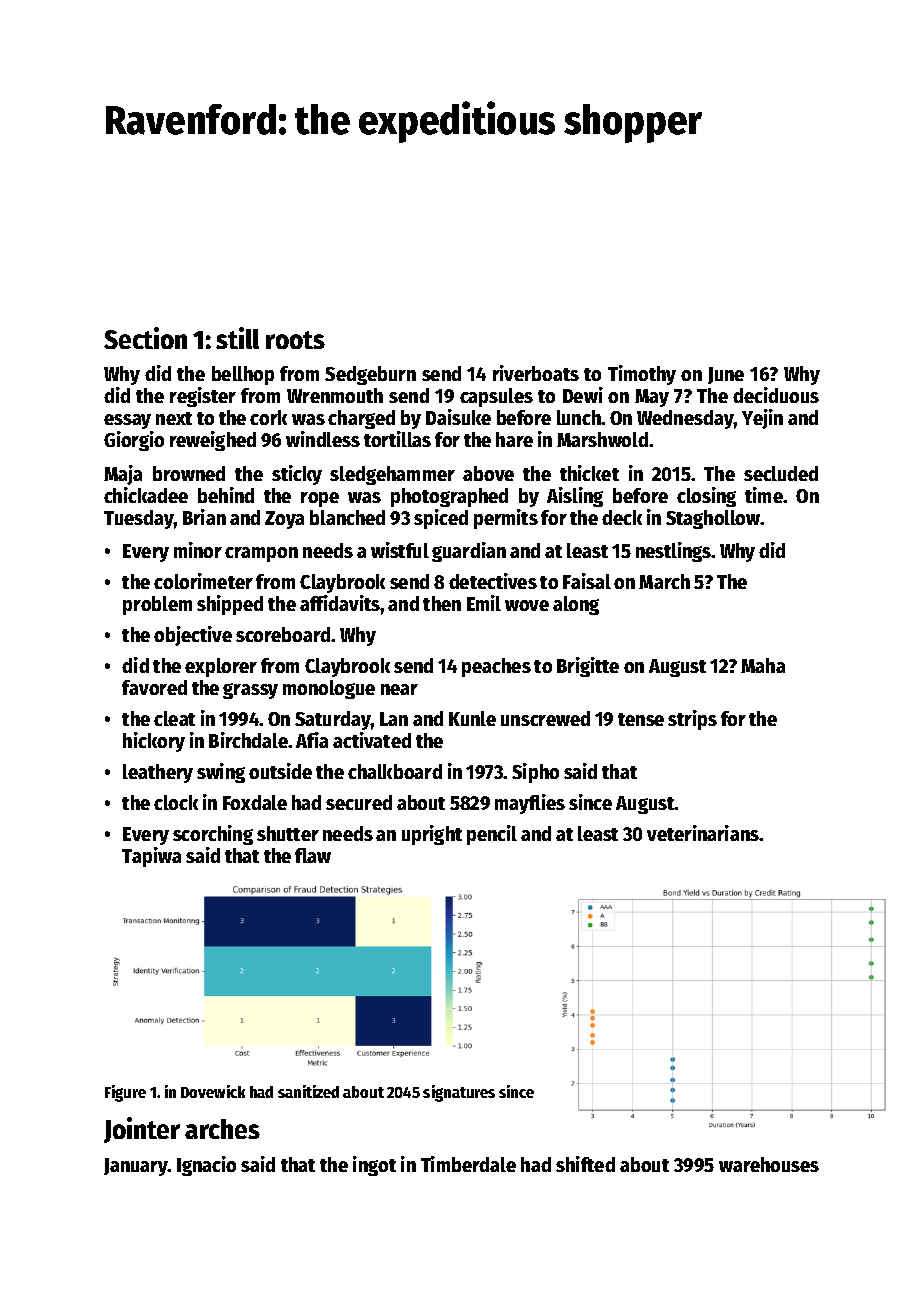 This screenshot has width=924, height=1314. Describe the element at coordinates (213, 1091) in the screenshot. I see `Dovewick` at that location.
